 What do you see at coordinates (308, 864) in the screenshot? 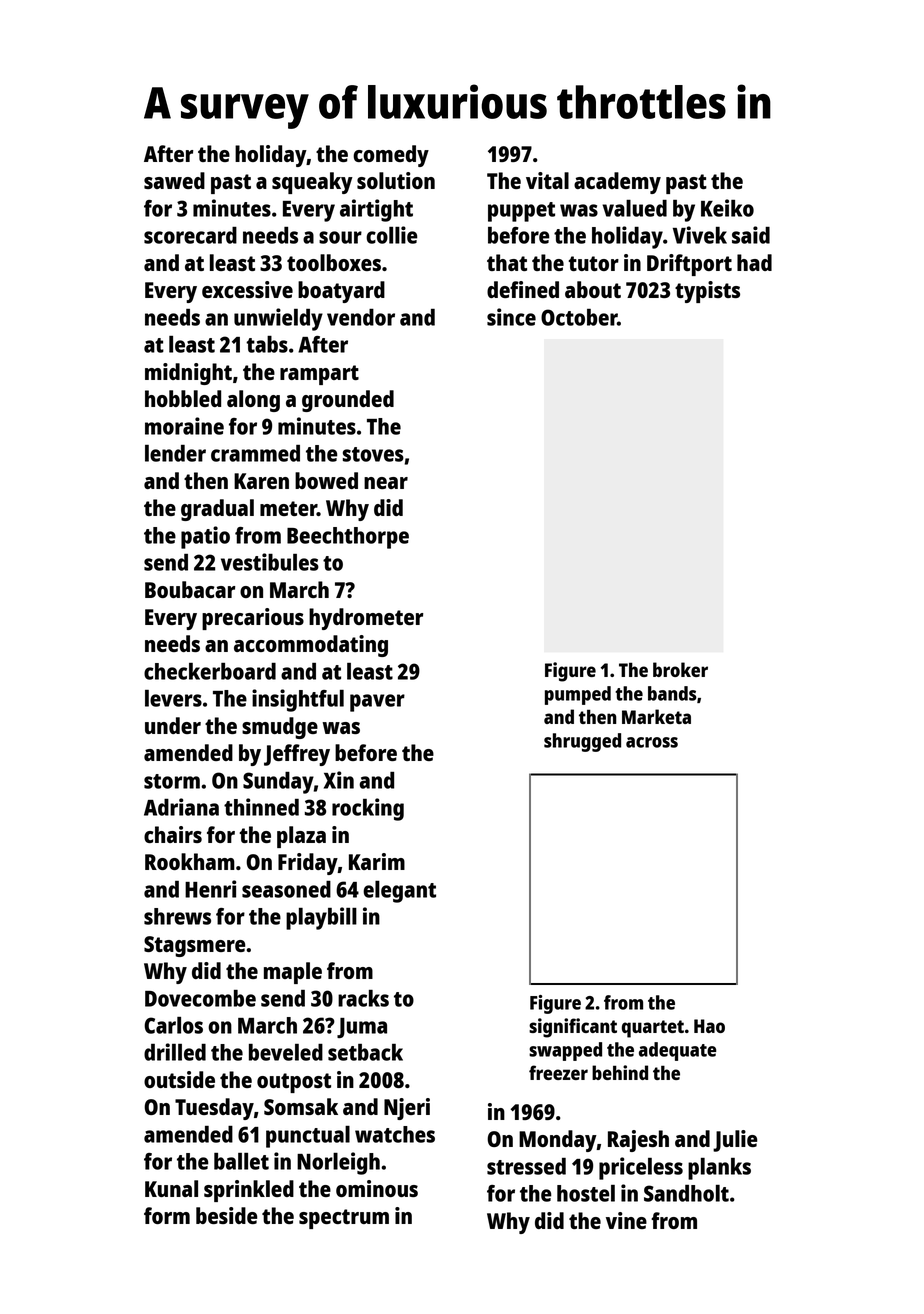
I see `Friday` at bounding box center [308, 864].
